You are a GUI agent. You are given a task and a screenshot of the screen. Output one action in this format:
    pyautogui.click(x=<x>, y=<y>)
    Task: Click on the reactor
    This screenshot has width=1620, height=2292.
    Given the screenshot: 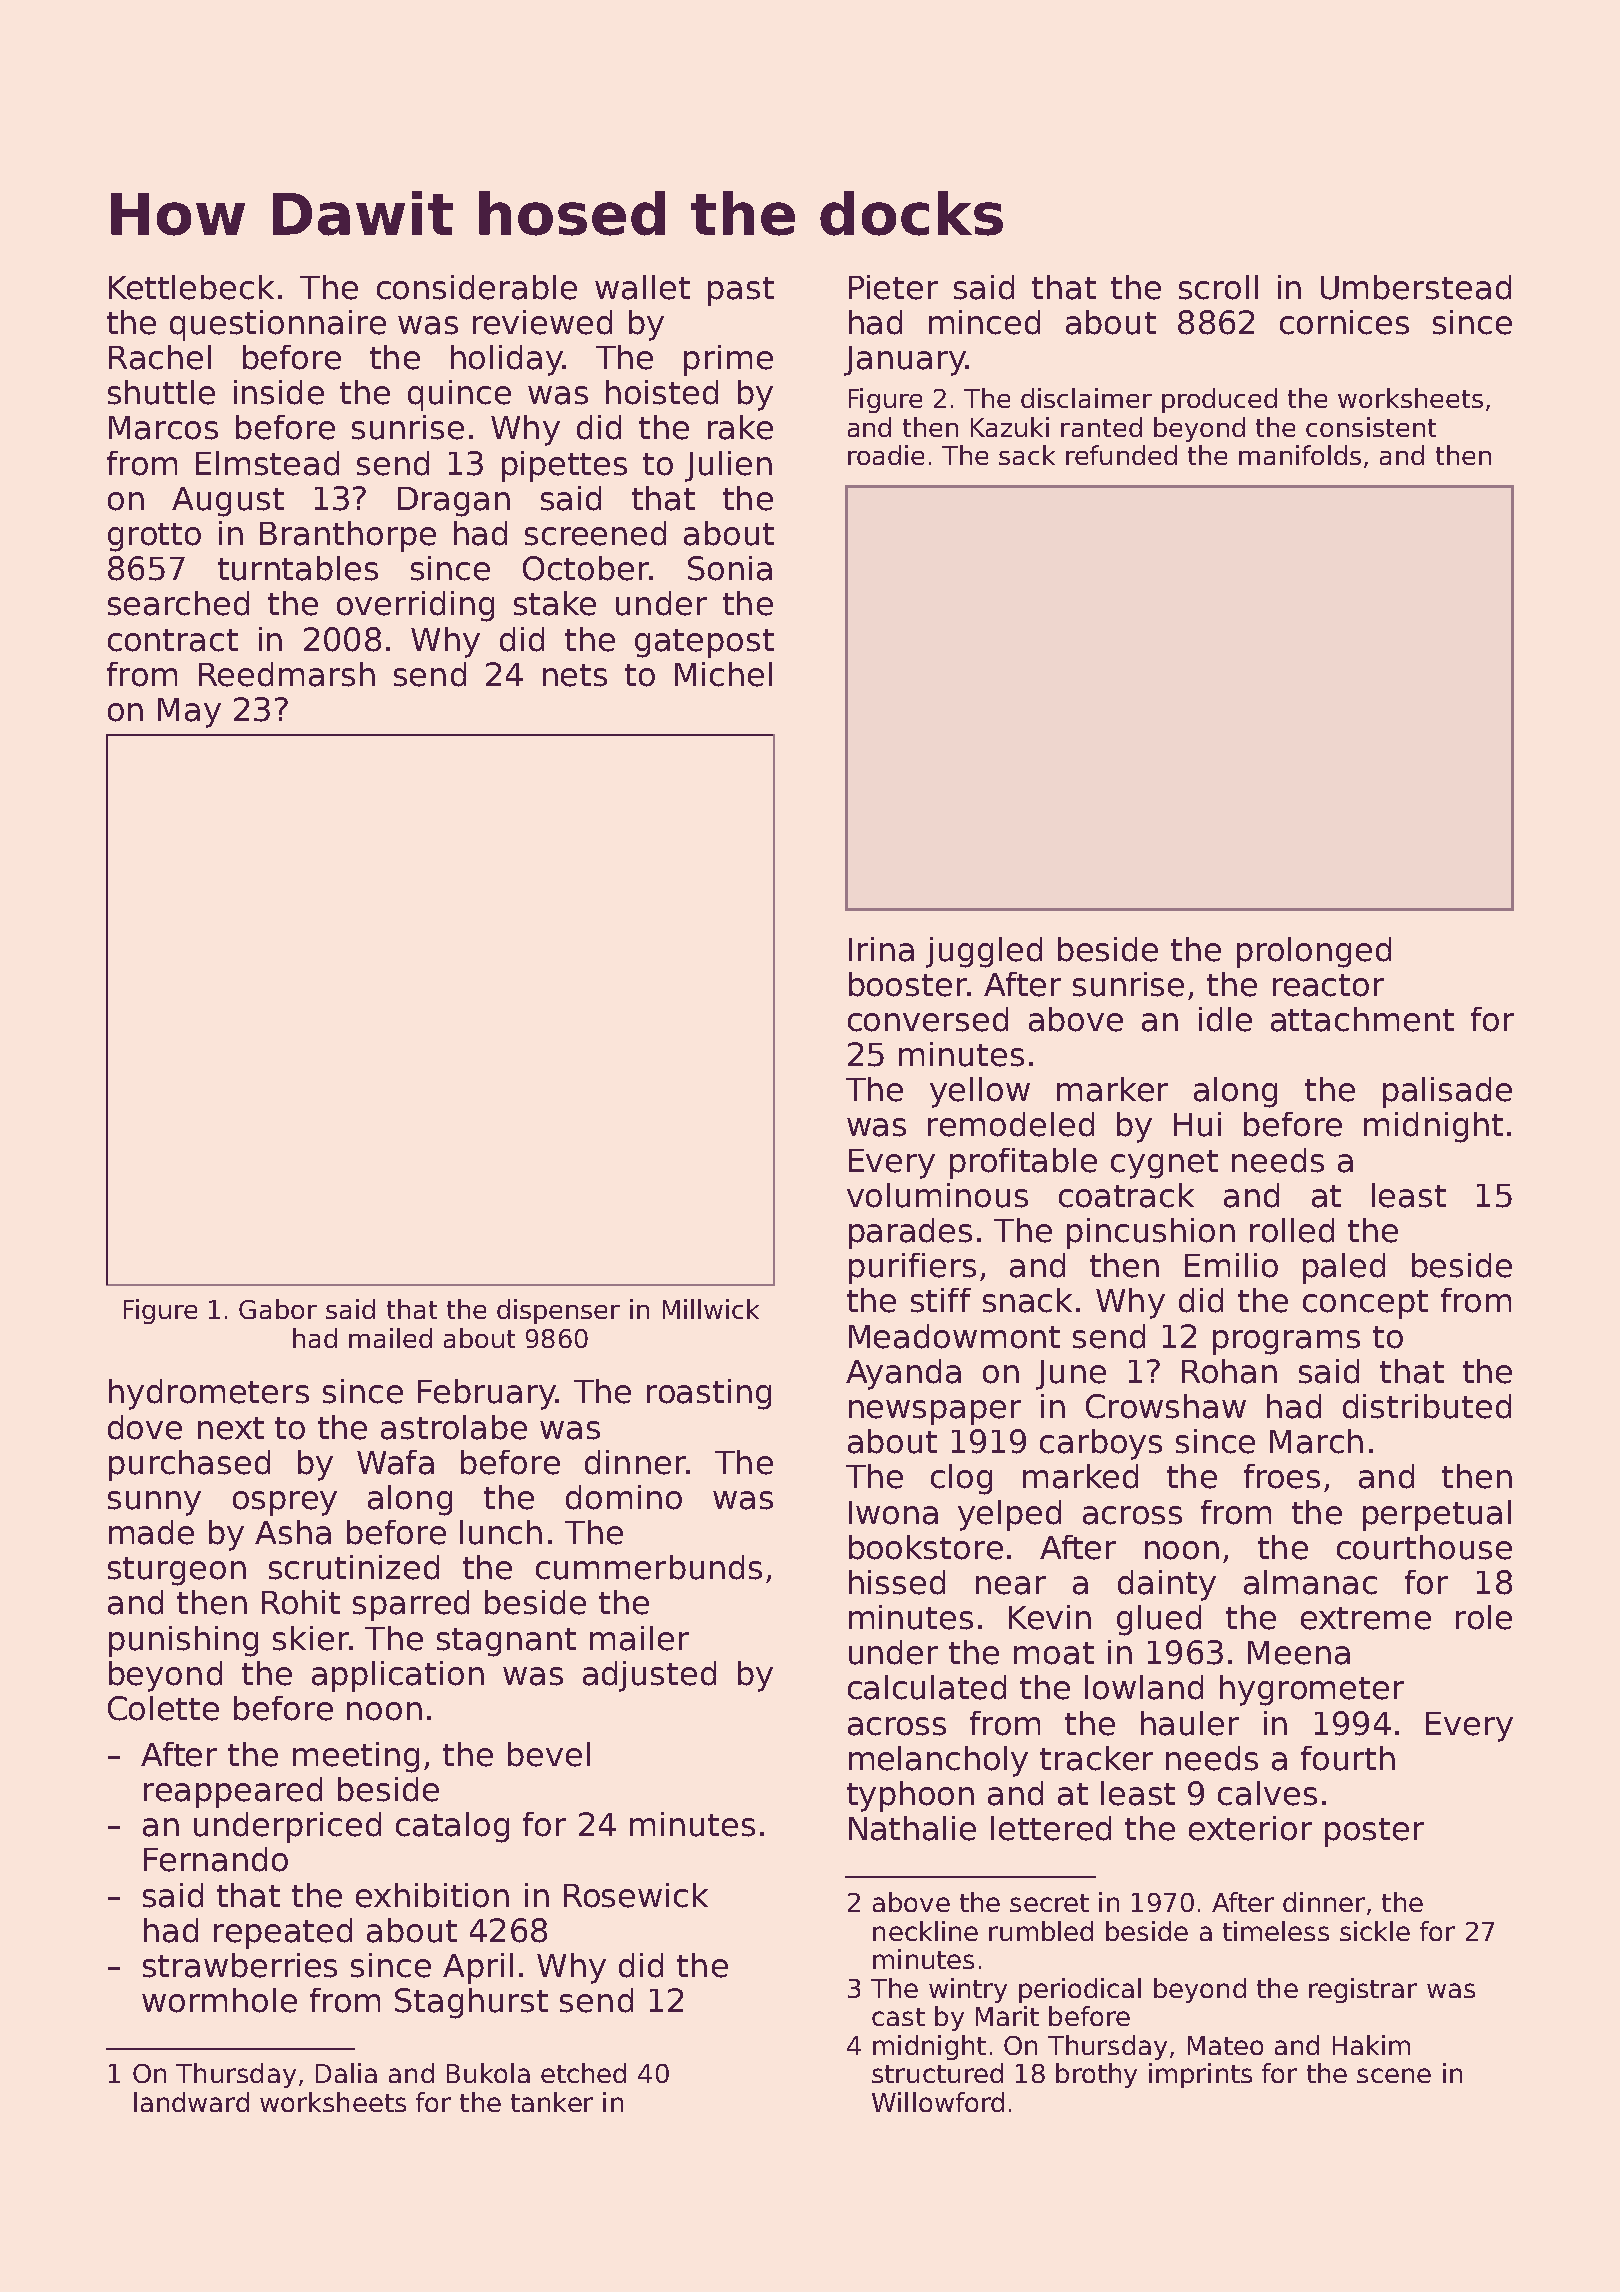 What is the action you would take?
    pyautogui.click(x=1328, y=985)
